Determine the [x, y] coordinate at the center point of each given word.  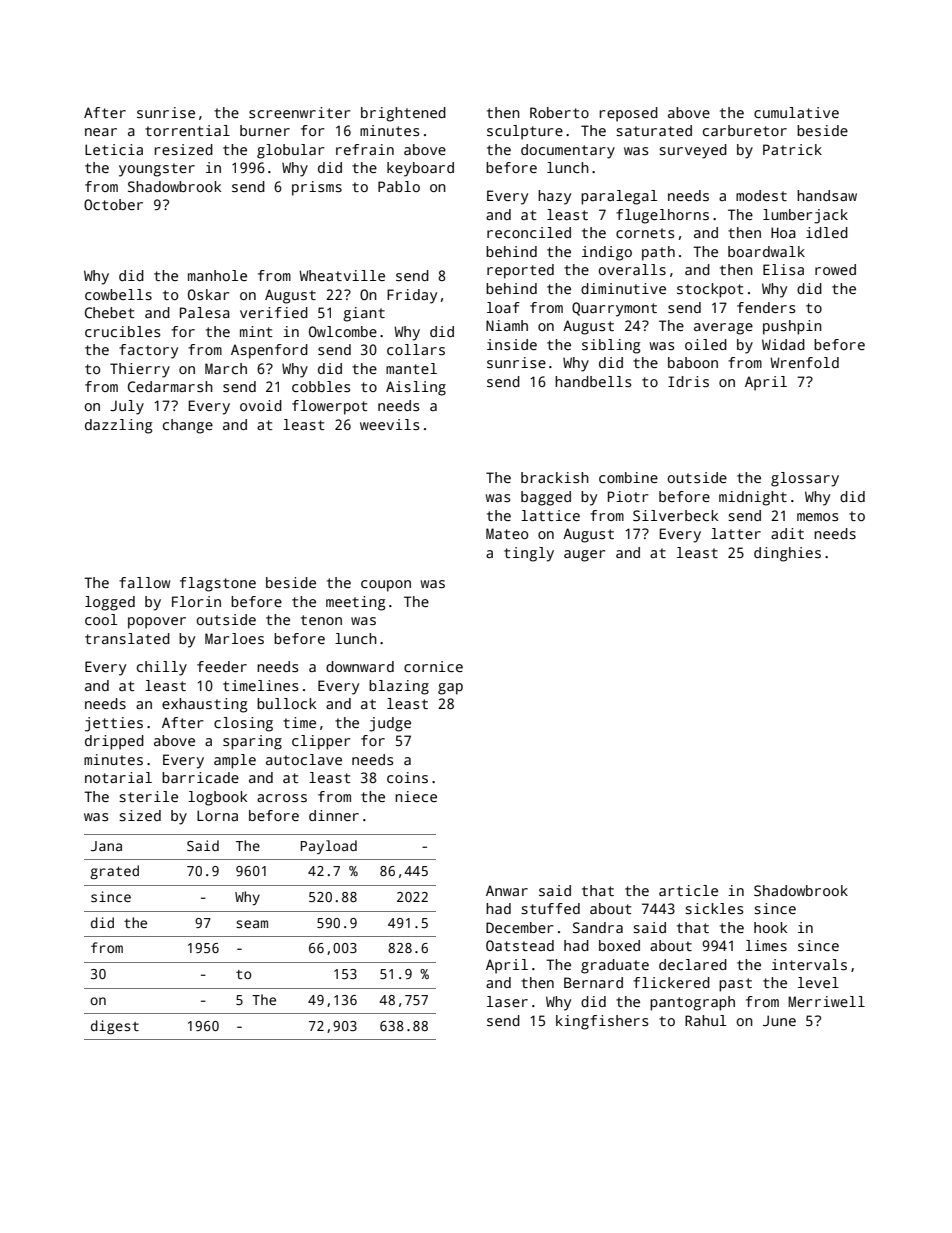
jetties [114, 724]
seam [252, 924]
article [688, 890]
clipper [321, 742]
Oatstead [520, 945]
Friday [412, 296]
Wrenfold [804, 362]
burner [265, 130]
